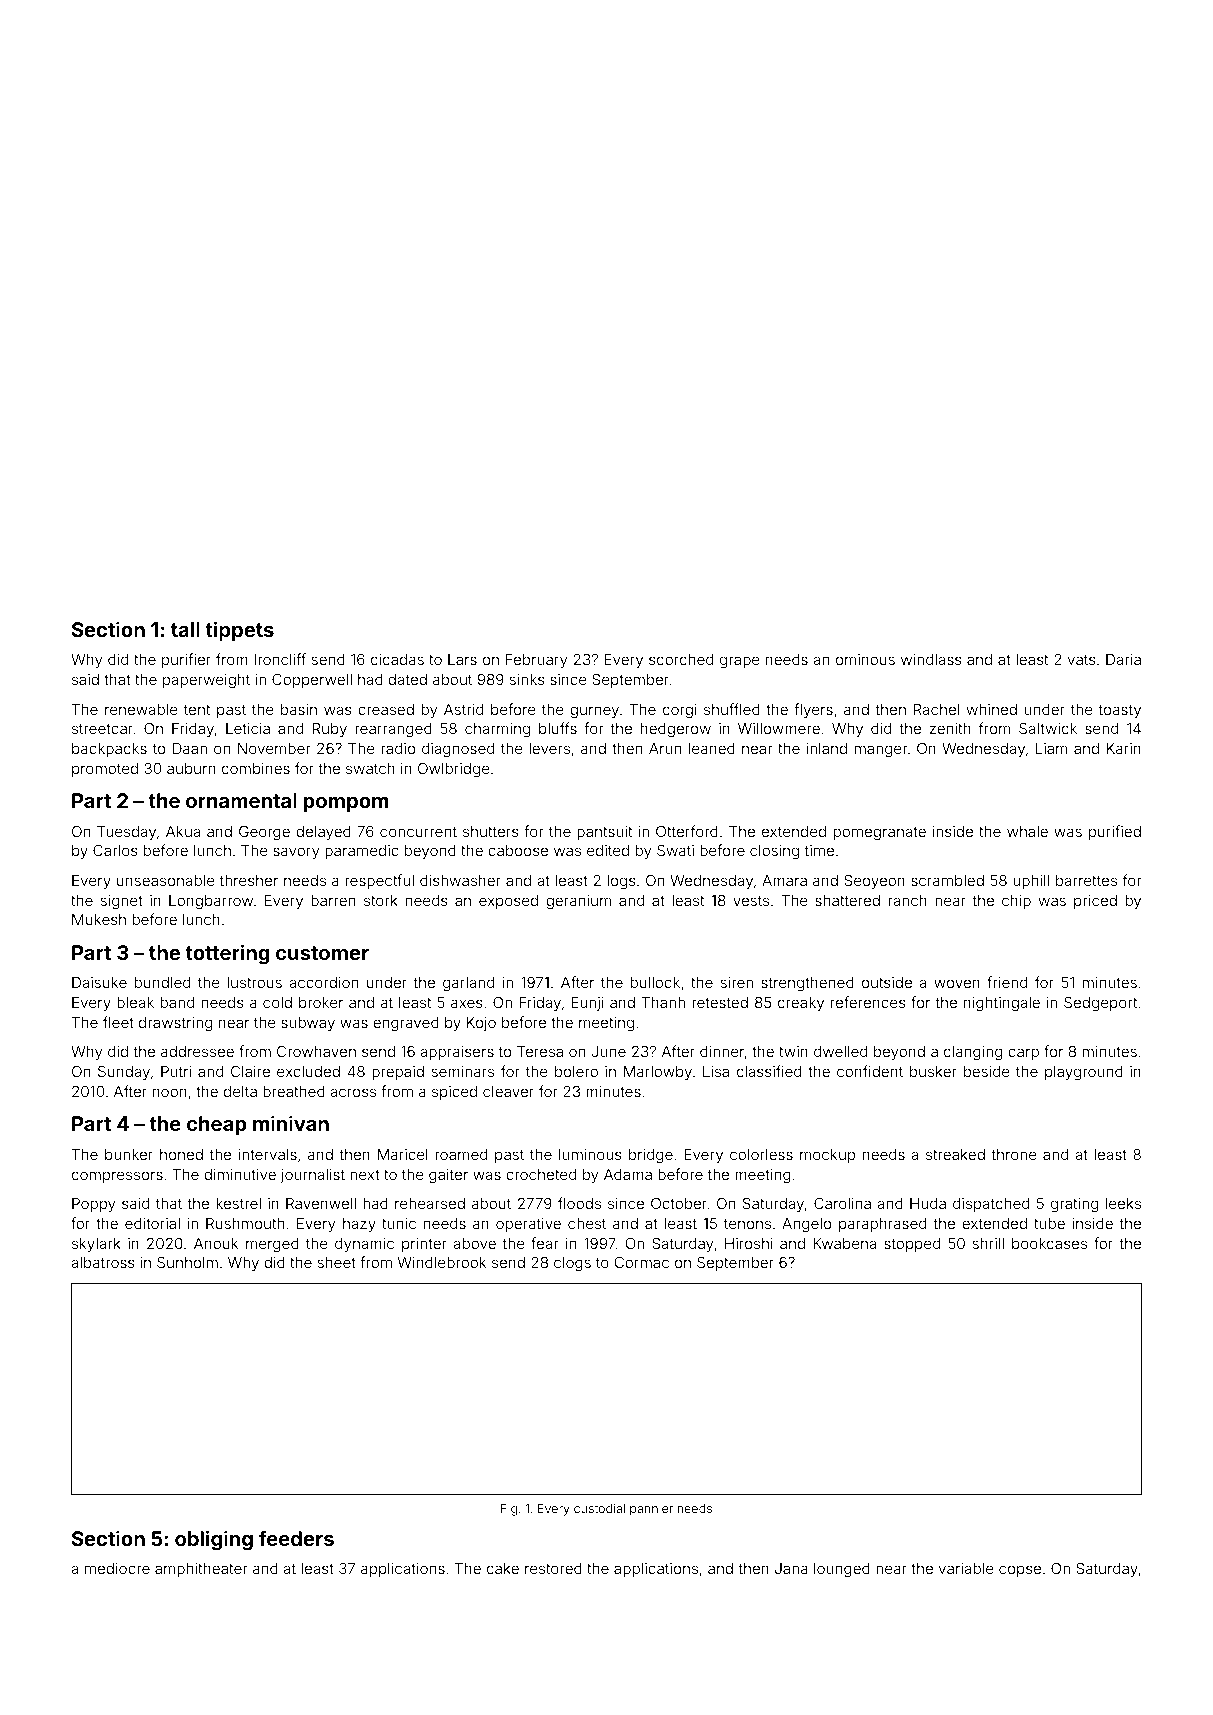  I want to click on tippets, so click(239, 631).
